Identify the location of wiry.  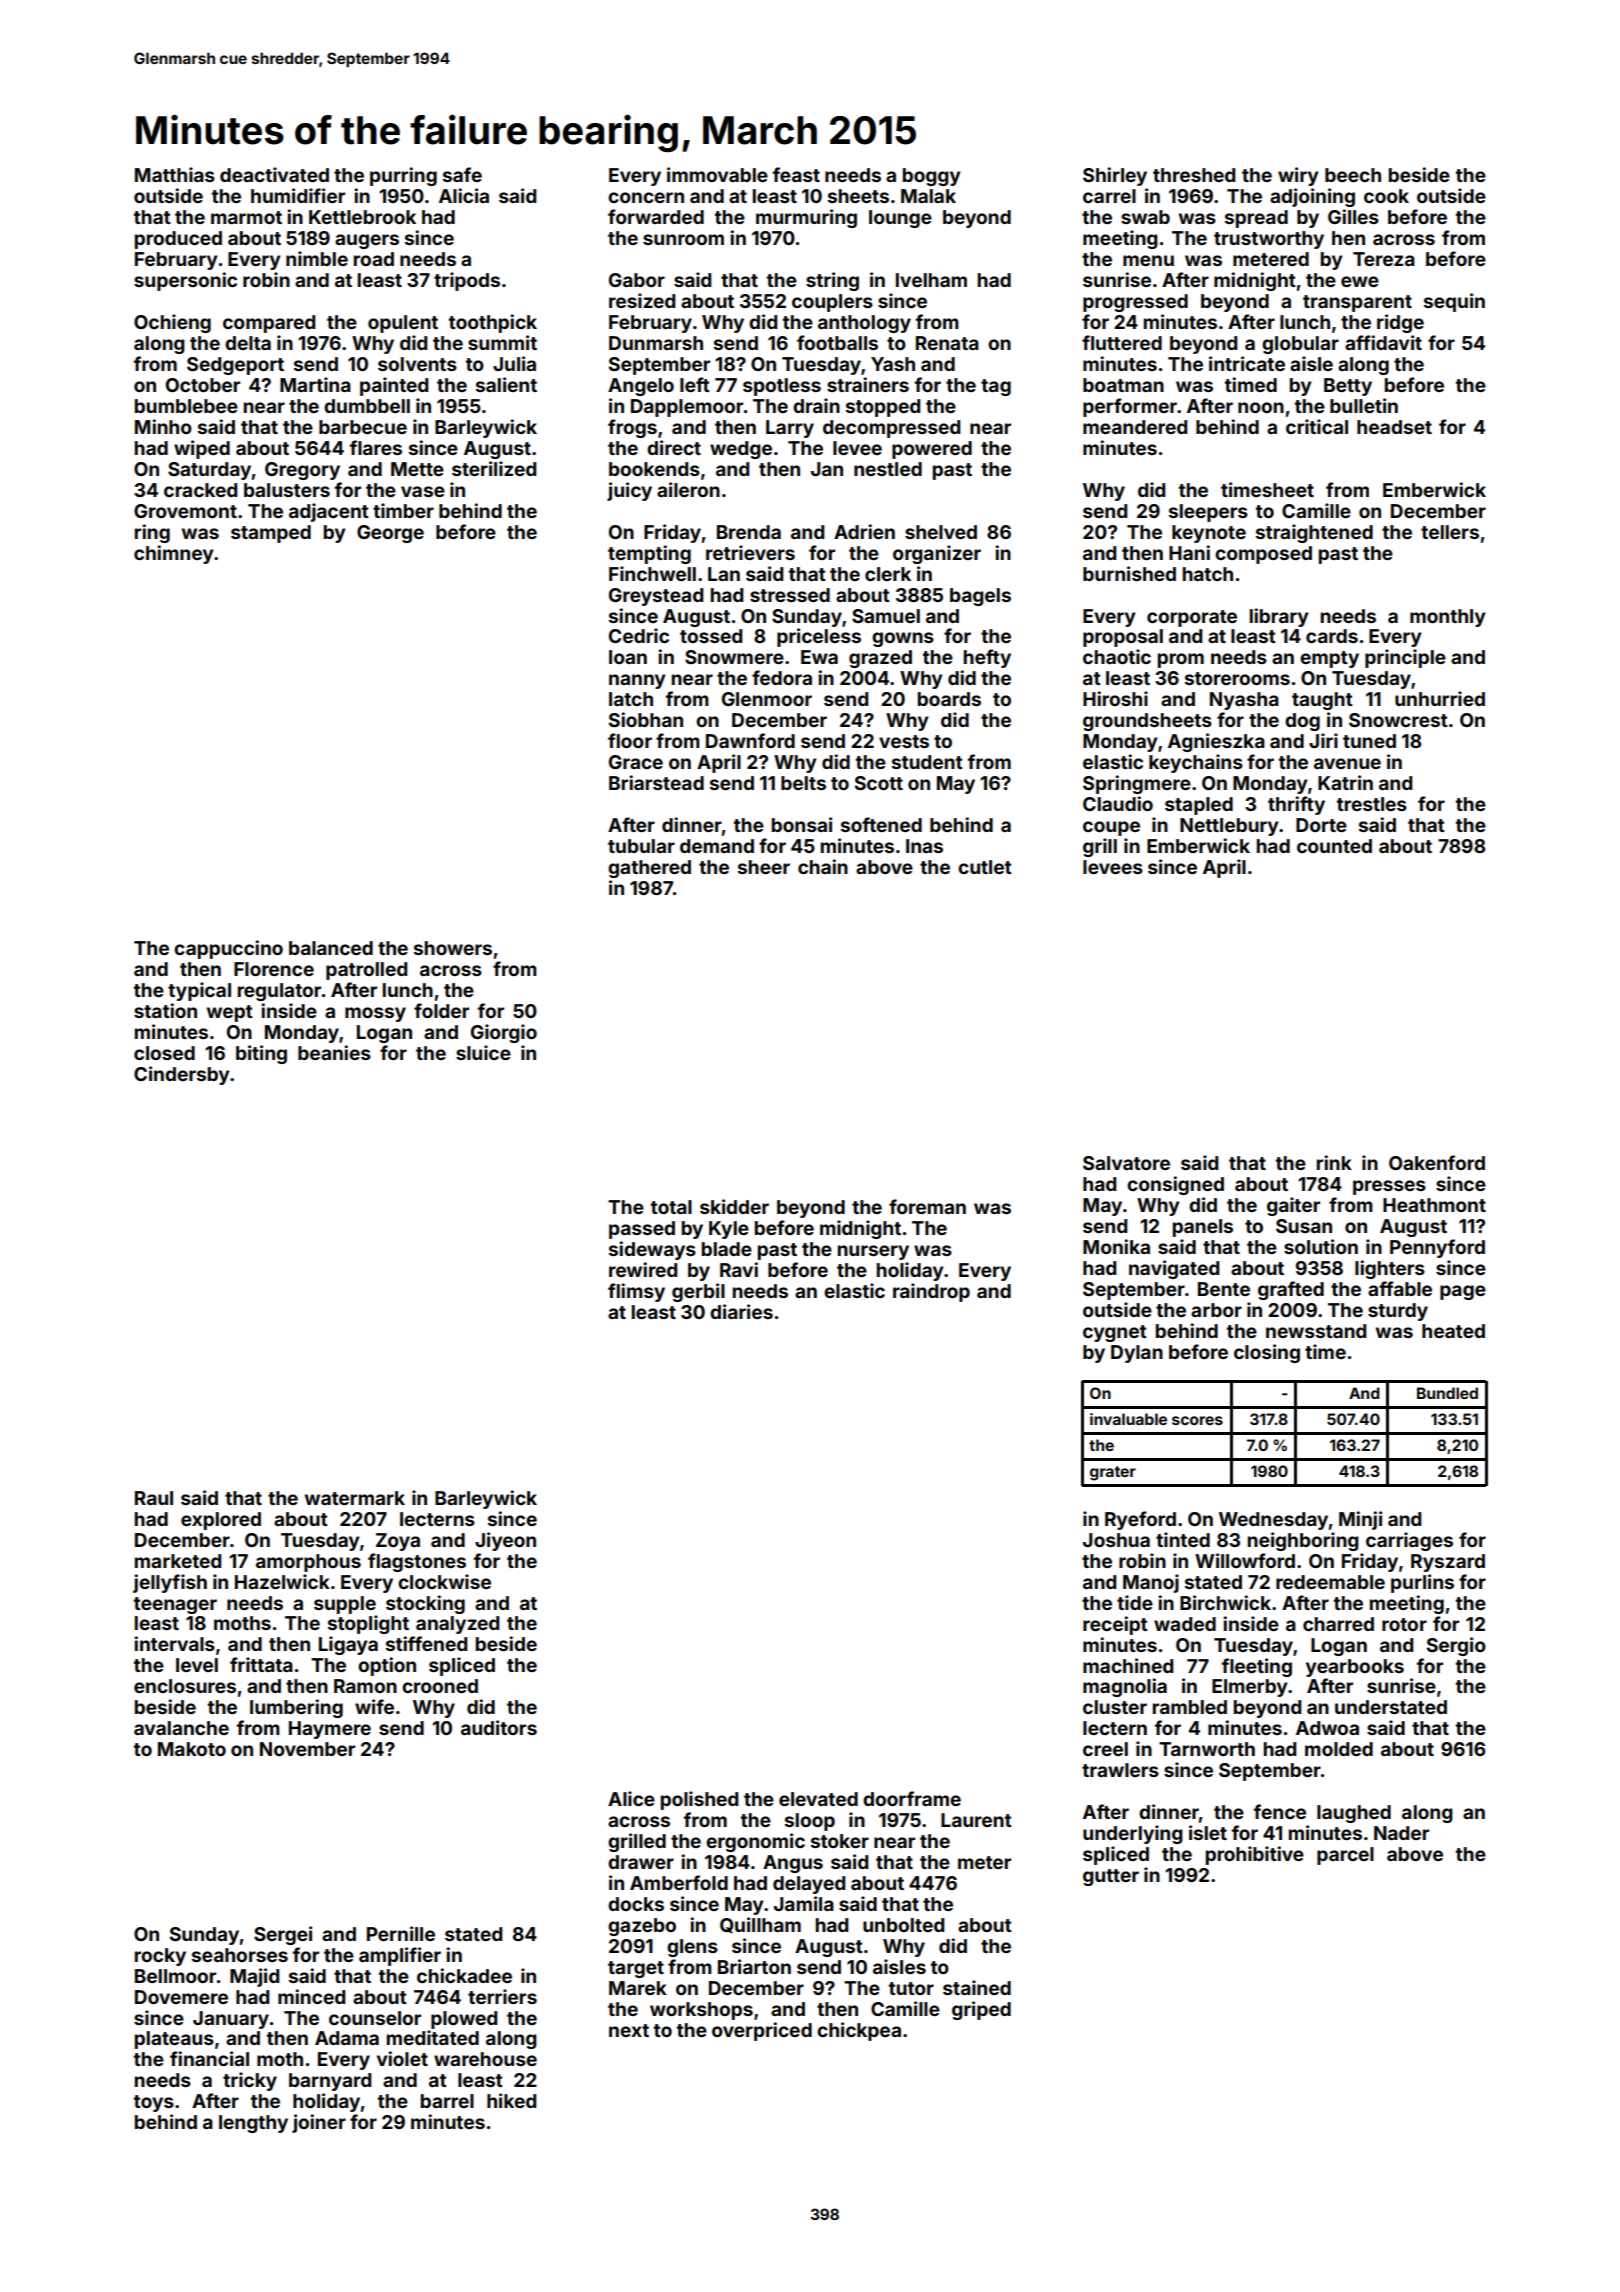
(1298, 176).
